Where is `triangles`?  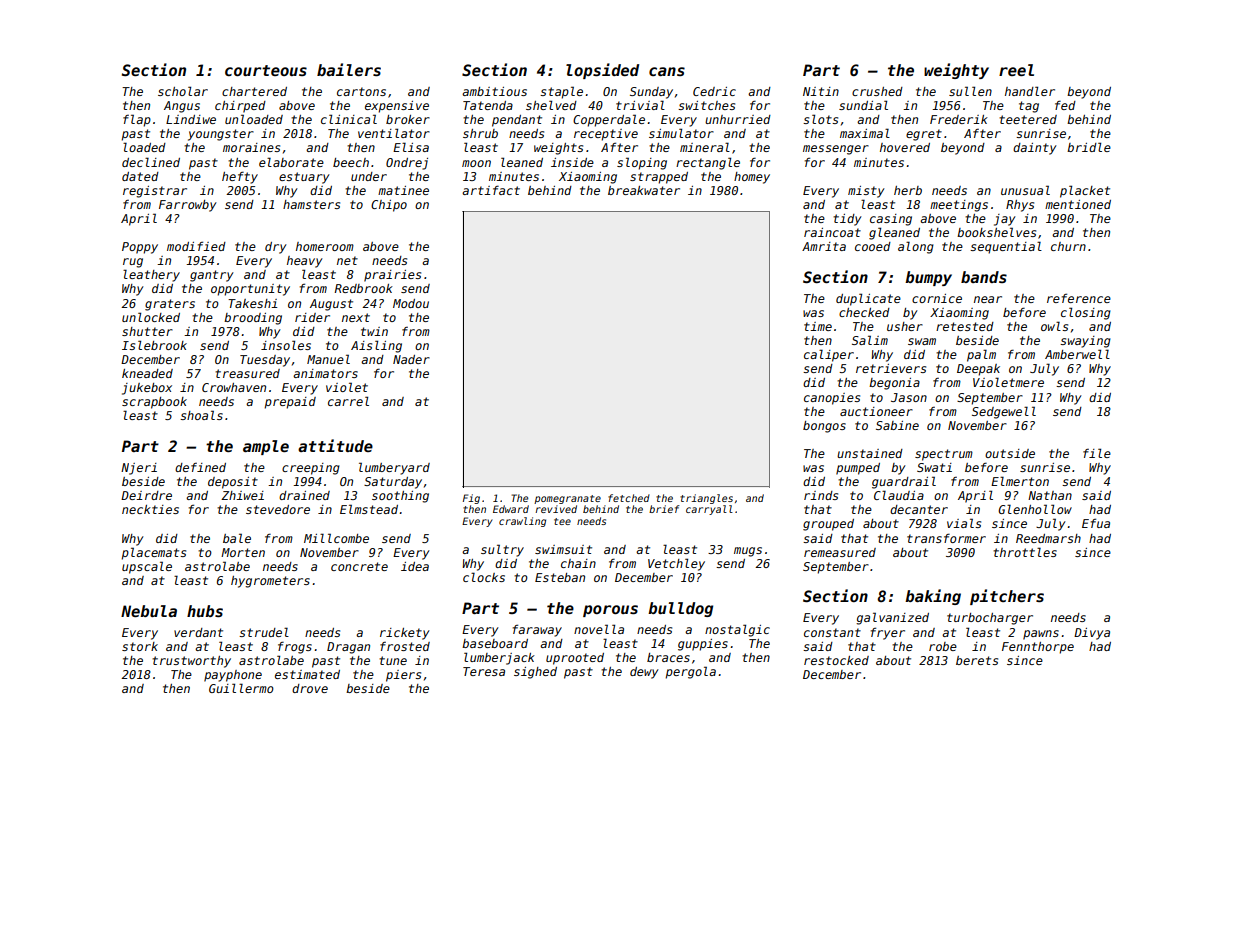 triangles is located at coordinates (706, 499).
